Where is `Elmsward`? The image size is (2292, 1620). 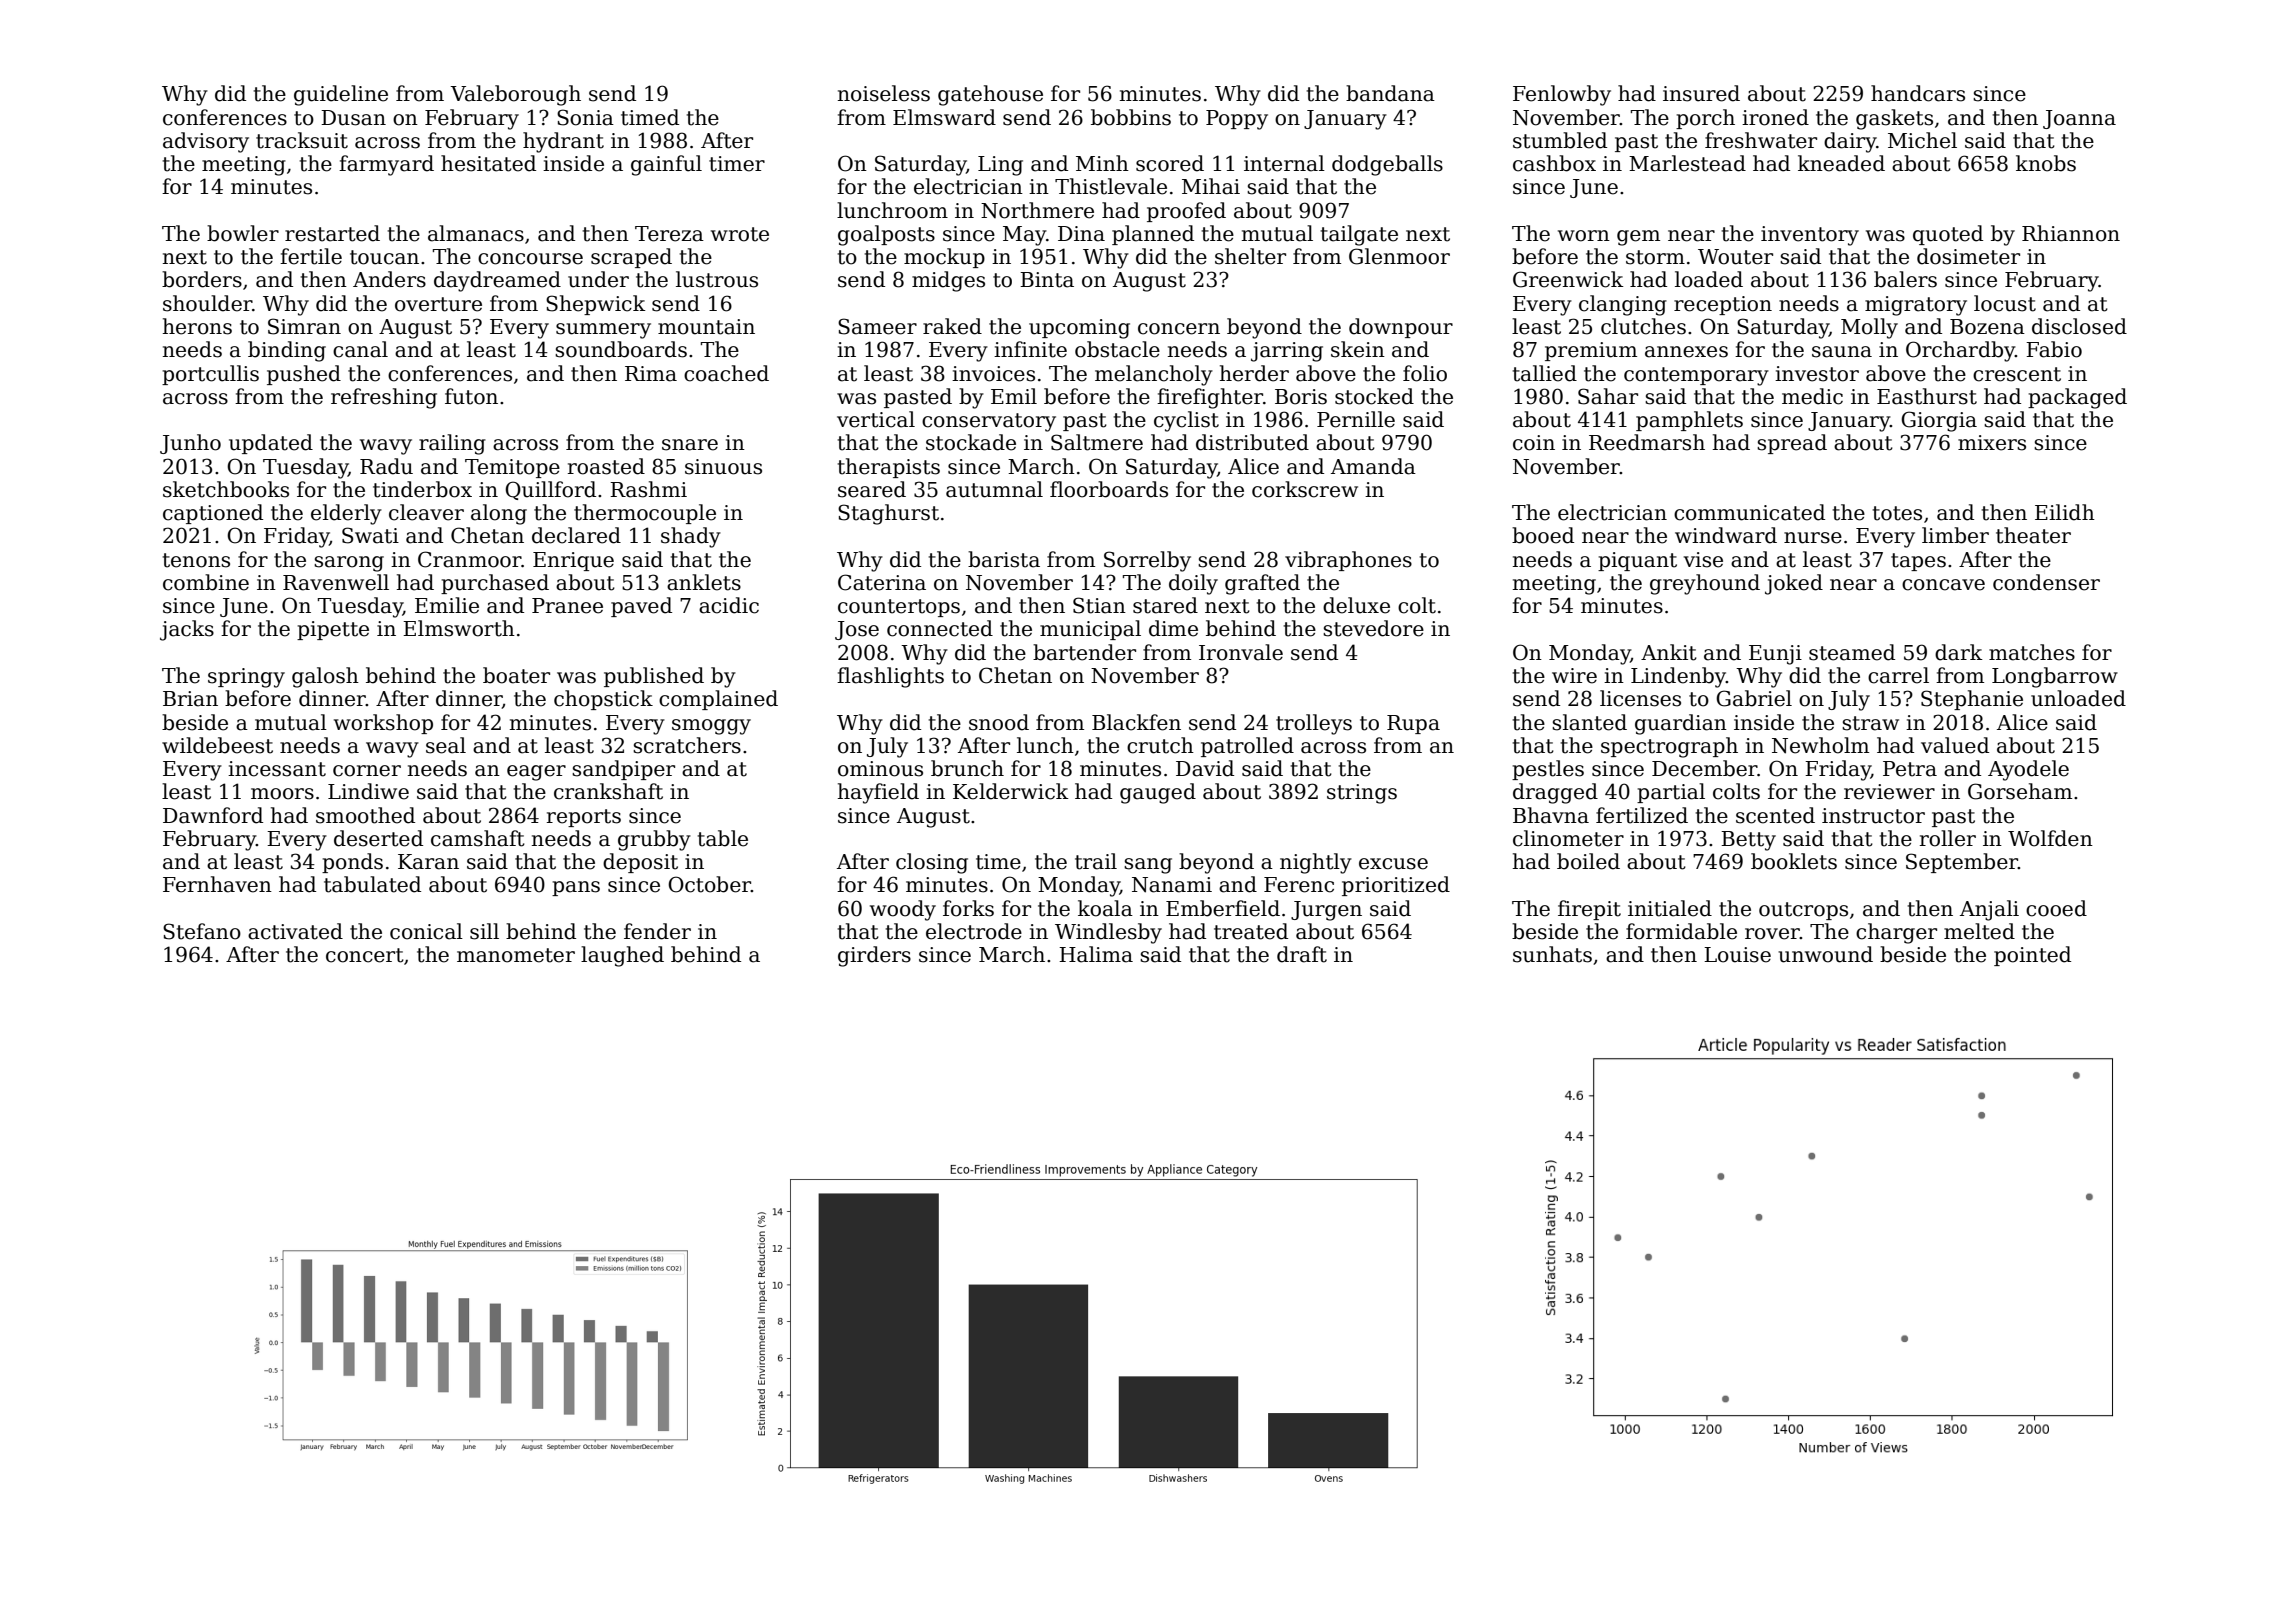
Elmsward is located at coordinates (944, 117).
